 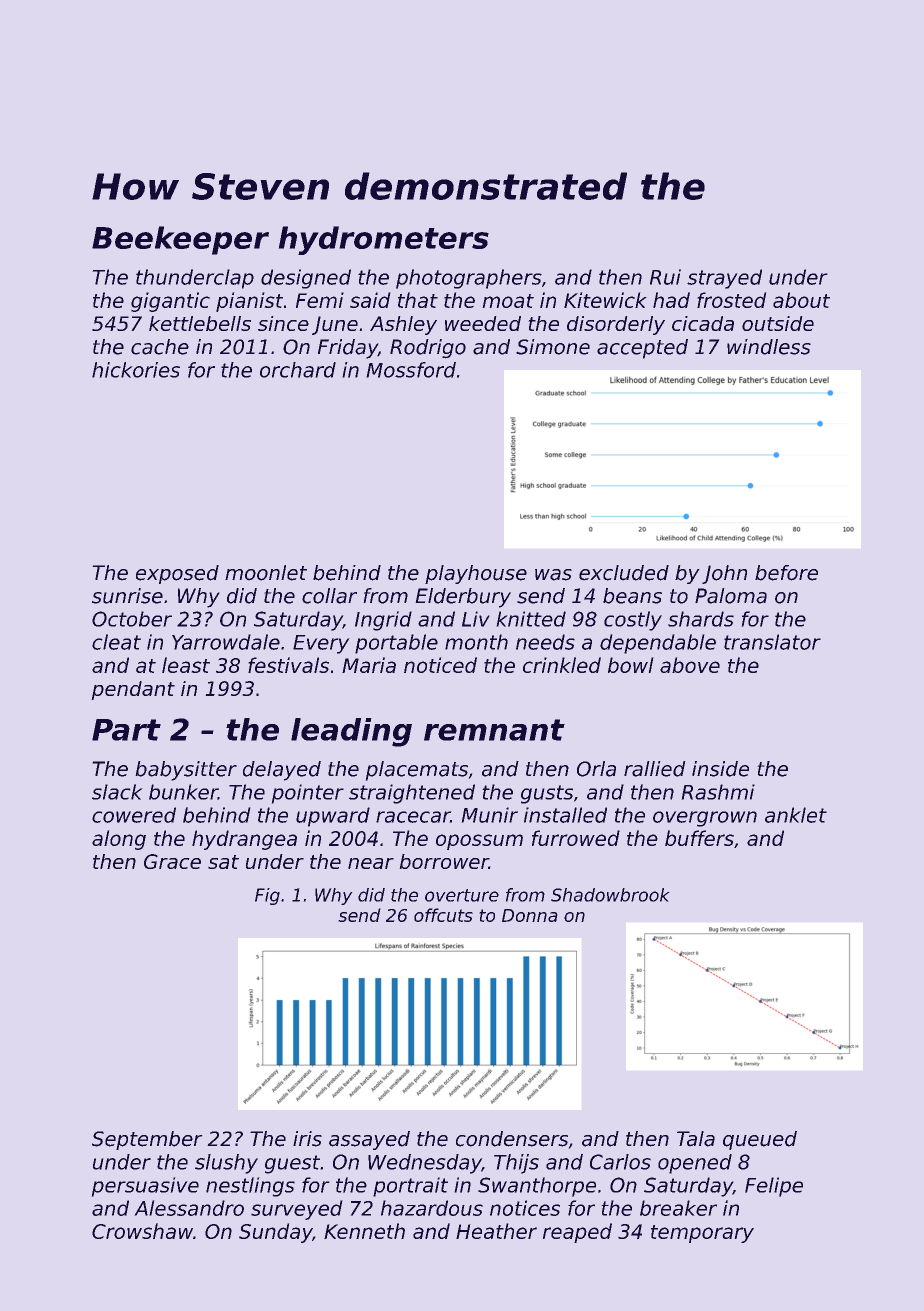 I want to click on installed, so click(x=565, y=815).
